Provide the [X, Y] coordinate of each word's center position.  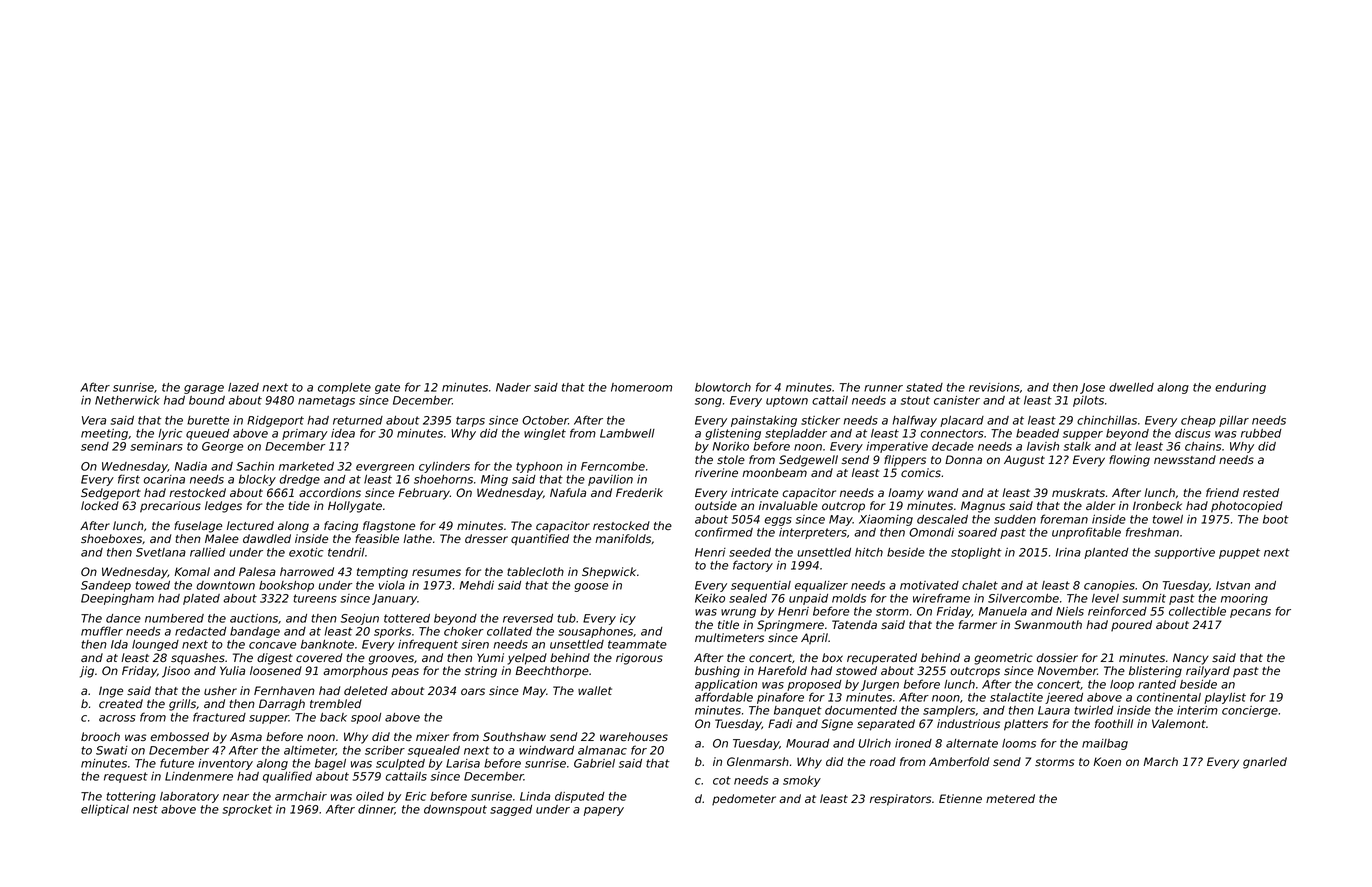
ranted [1157, 684]
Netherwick [127, 400]
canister [957, 400]
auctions [254, 618]
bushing [717, 672]
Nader [513, 387]
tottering [131, 797]
